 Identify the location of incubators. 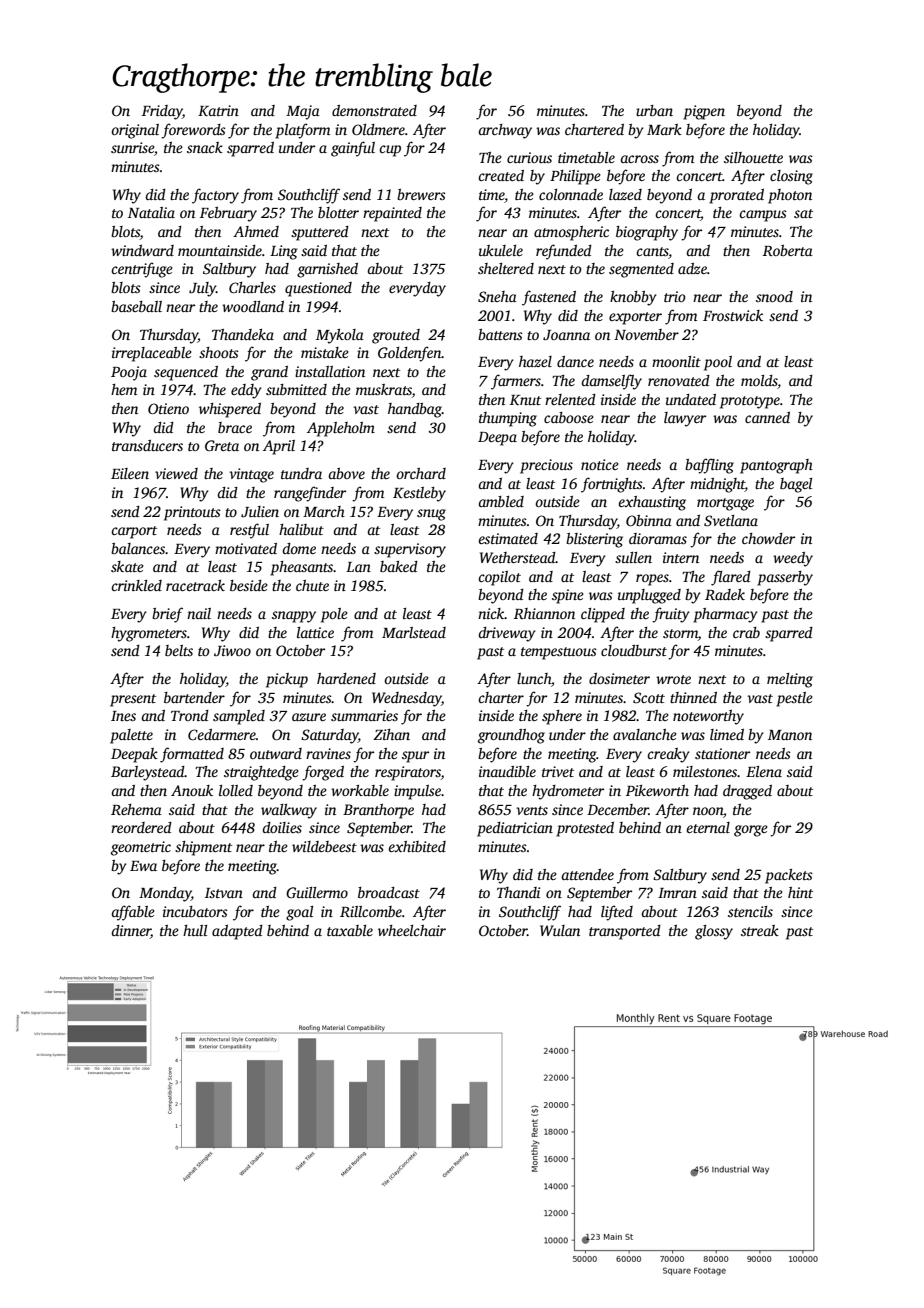
(195, 911).
